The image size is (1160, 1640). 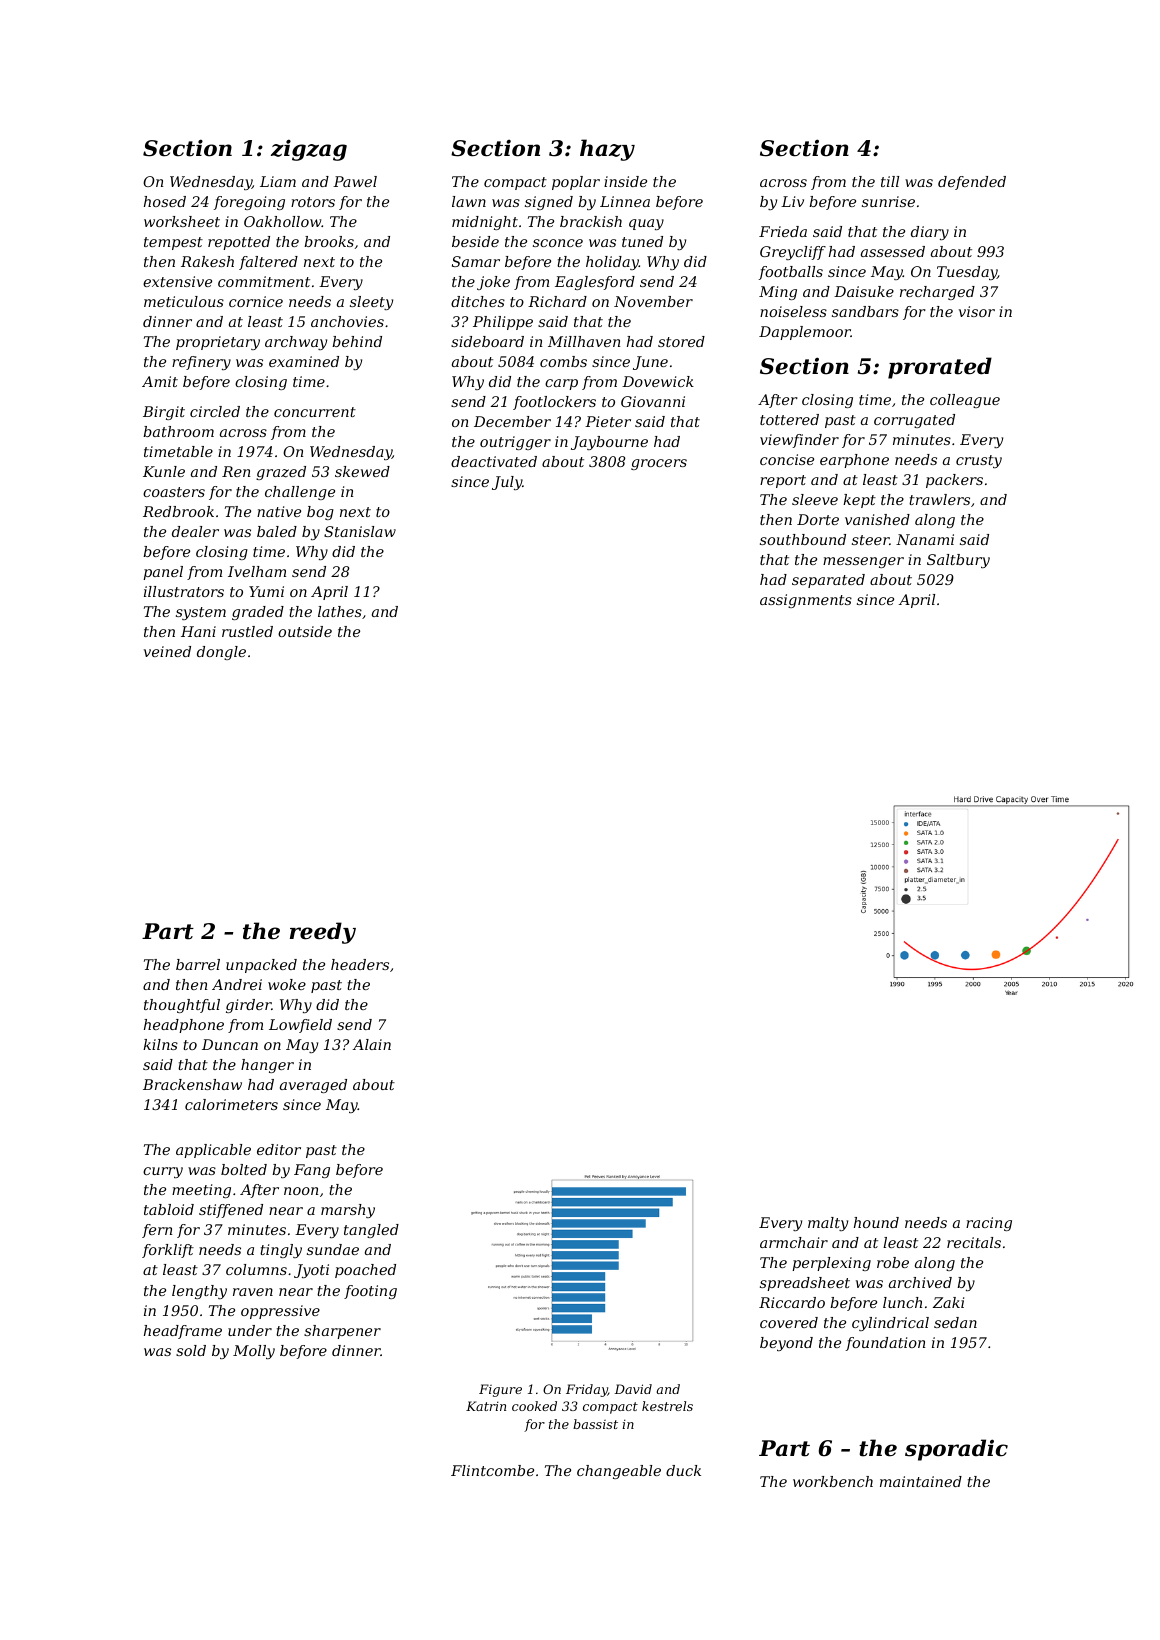 What do you see at coordinates (792, 1302) in the image?
I see `Riccardo` at bounding box center [792, 1302].
